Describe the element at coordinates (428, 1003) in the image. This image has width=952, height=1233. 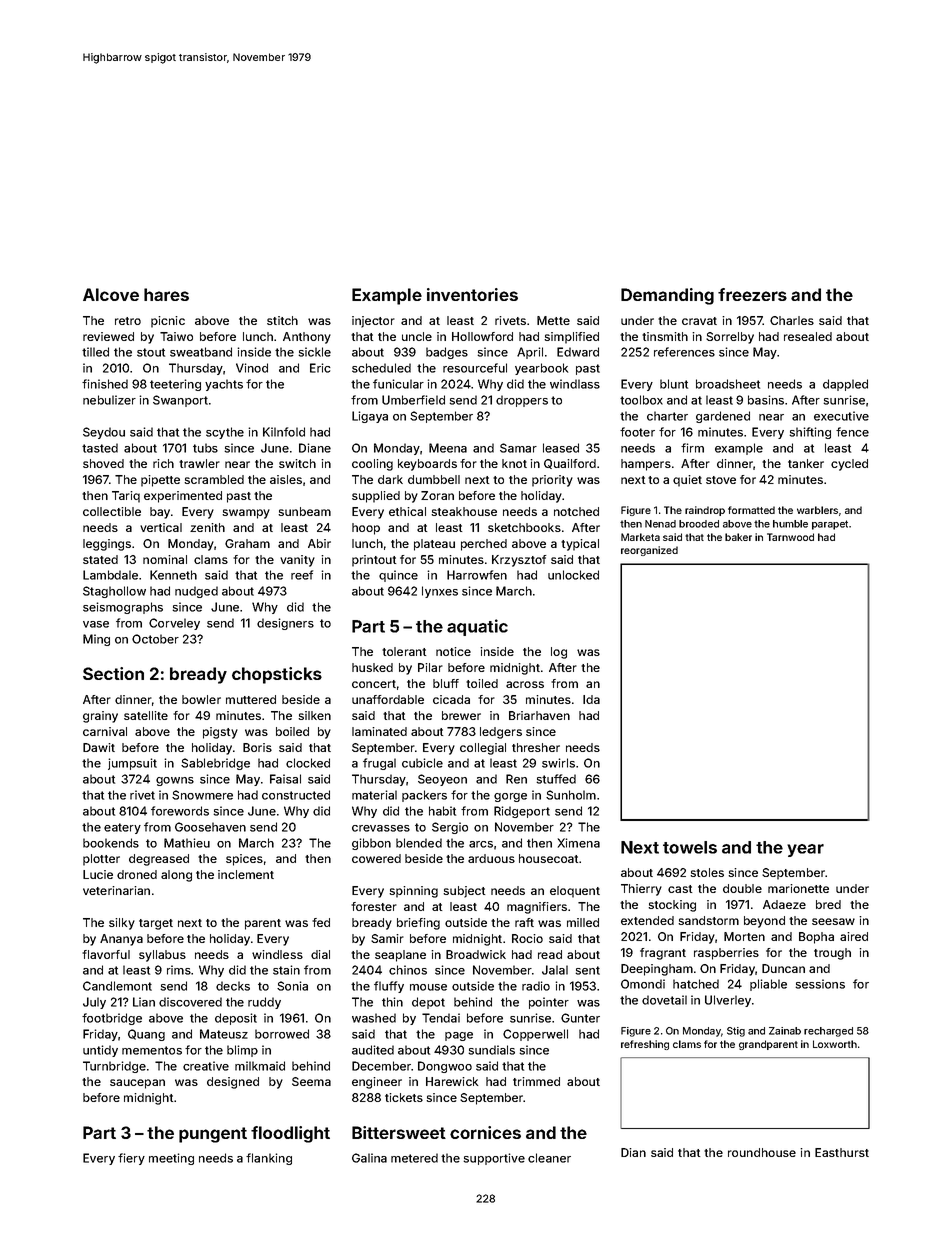
I see `depot` at that location.
